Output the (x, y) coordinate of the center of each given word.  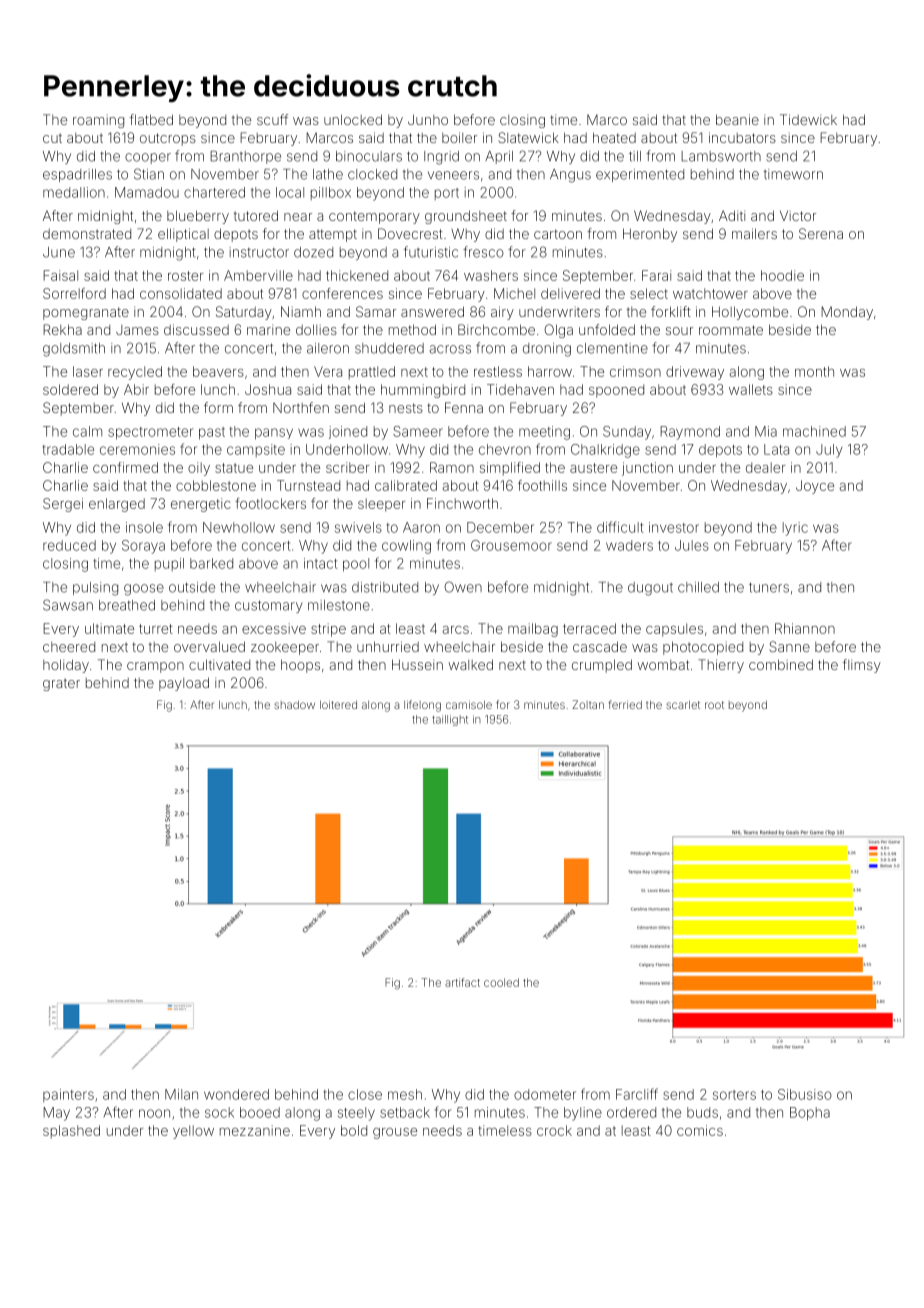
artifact (462, 982)
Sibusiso (805, 1094)
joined (348, 432)
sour (679, 331)
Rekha (62, 329)
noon (154, 1113)
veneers (453, 175)
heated (614, 137)
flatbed (151, 119)
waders (629, 545)
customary (269, 606)
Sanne (790, 646)
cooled (501, 982)
